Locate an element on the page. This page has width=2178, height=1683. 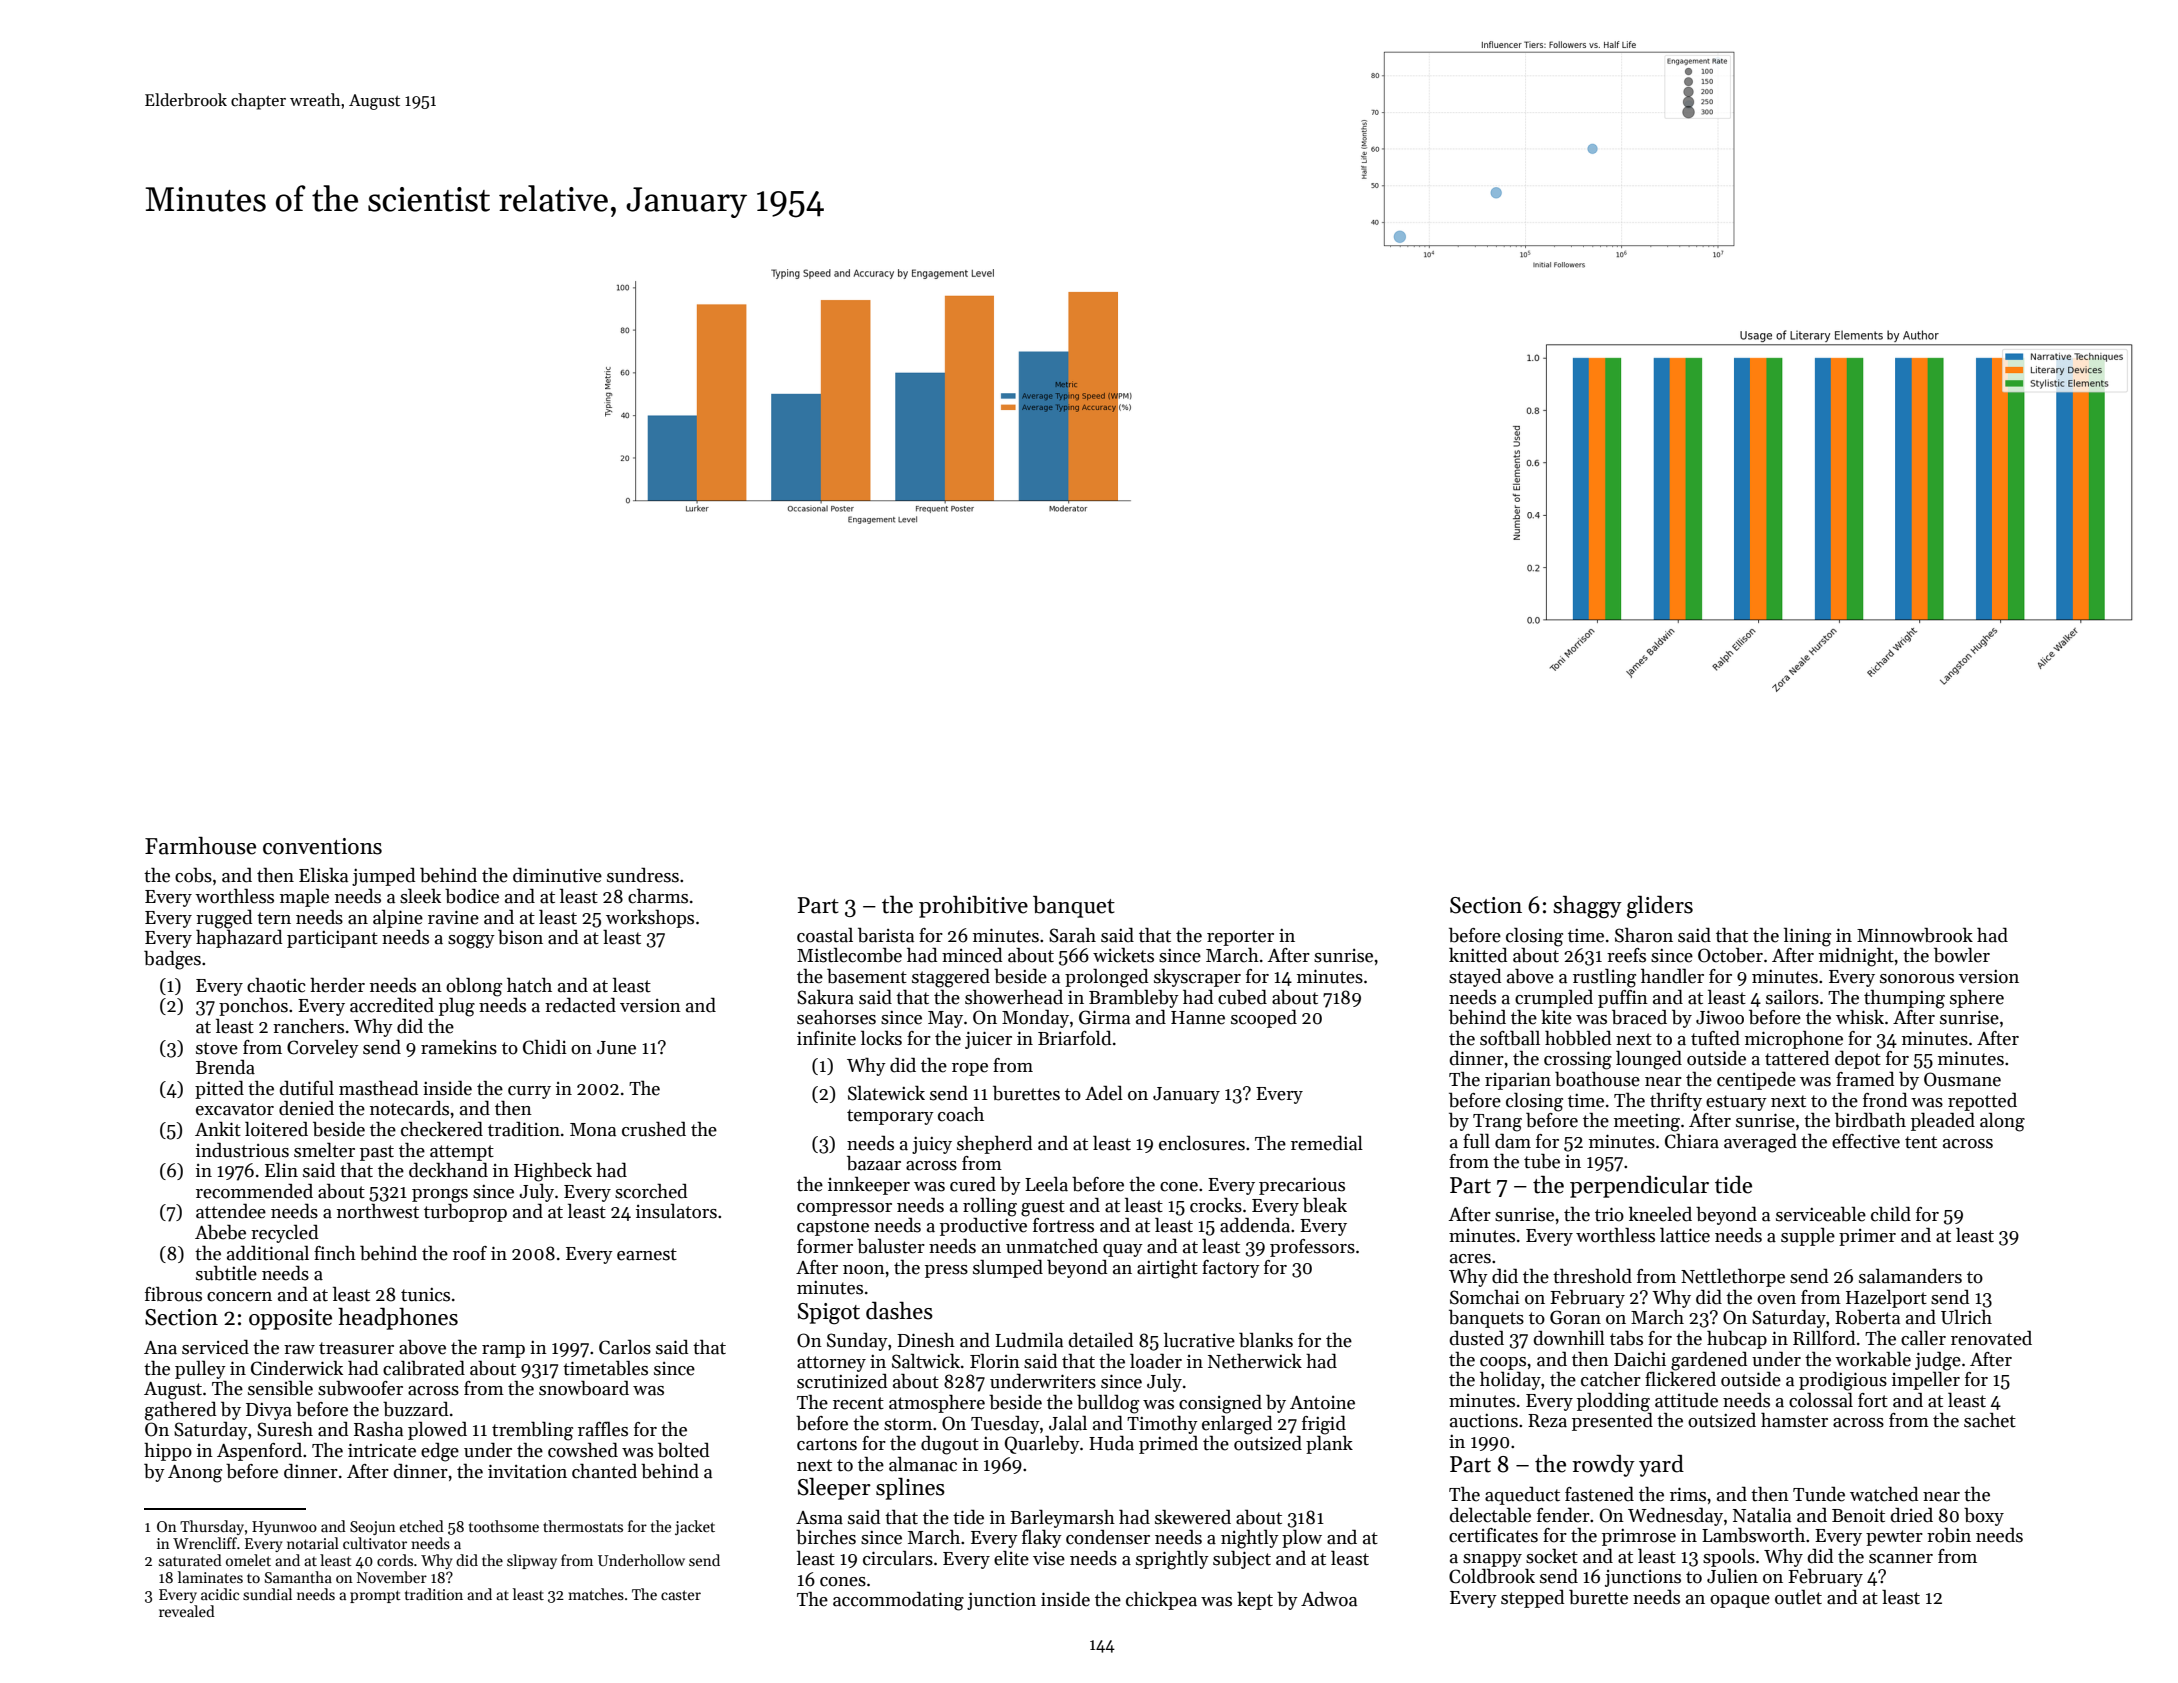
Corveley is located at coordinates (323, 1048).
